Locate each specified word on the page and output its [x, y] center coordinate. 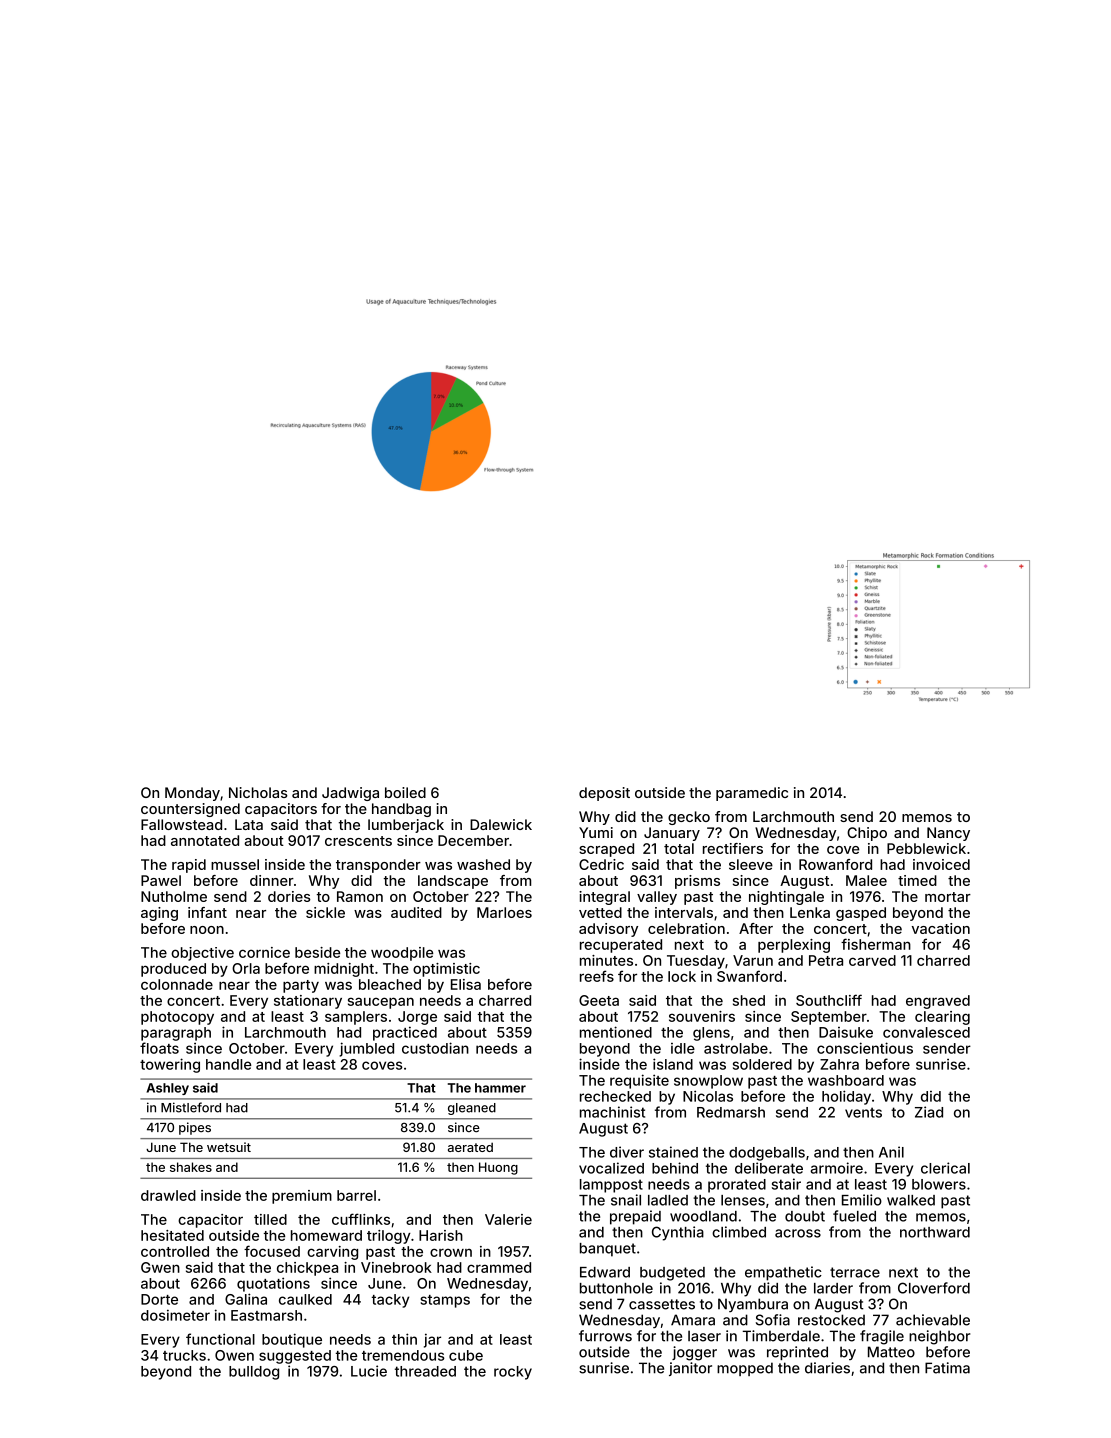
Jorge [417, 1018]
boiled [405, 792]
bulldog [254, 1373]
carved [872, 960]
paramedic [752, 794]
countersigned [190, 810]
